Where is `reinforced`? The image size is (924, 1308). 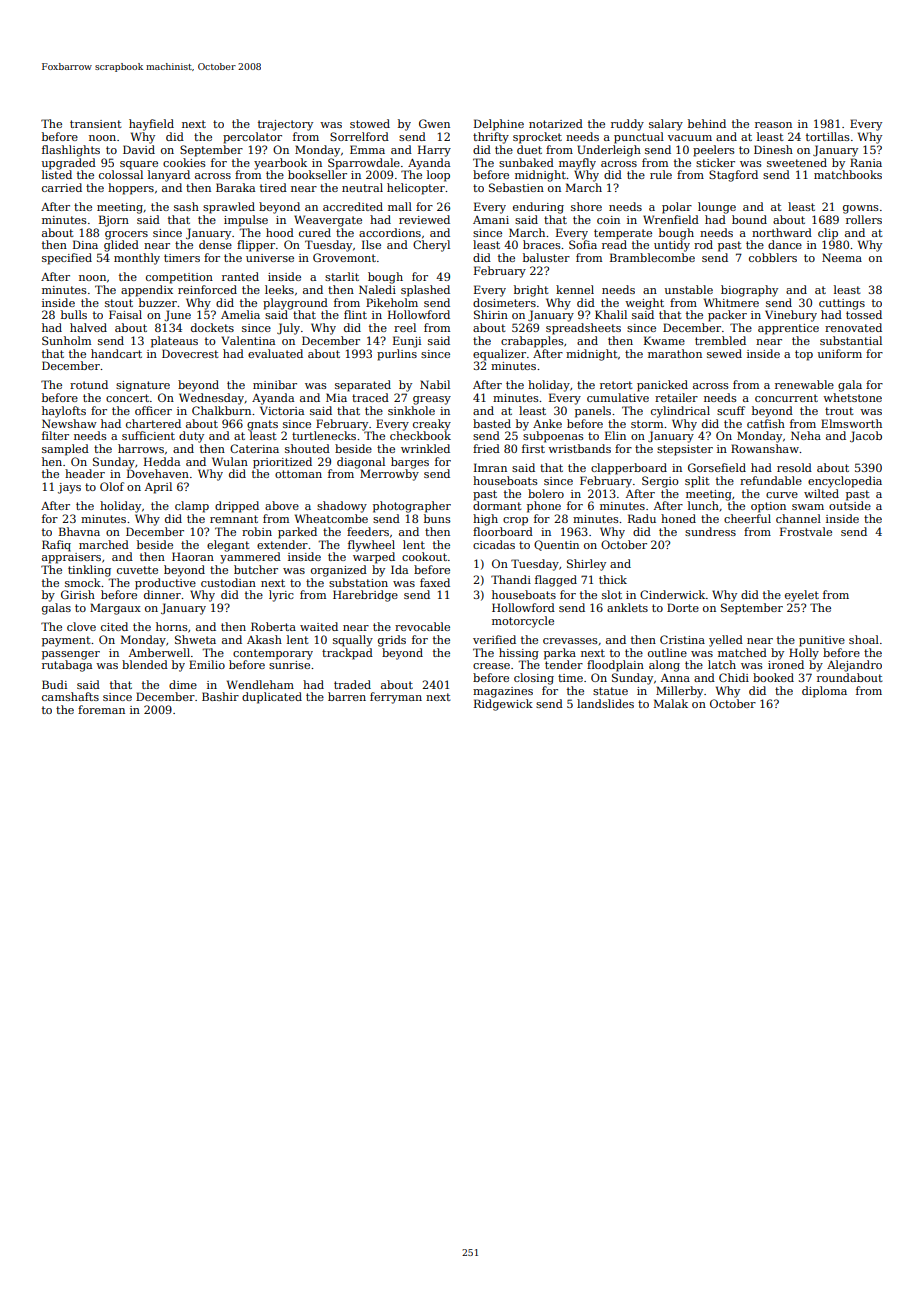 reinforced is located at coordinates (207, 289).
